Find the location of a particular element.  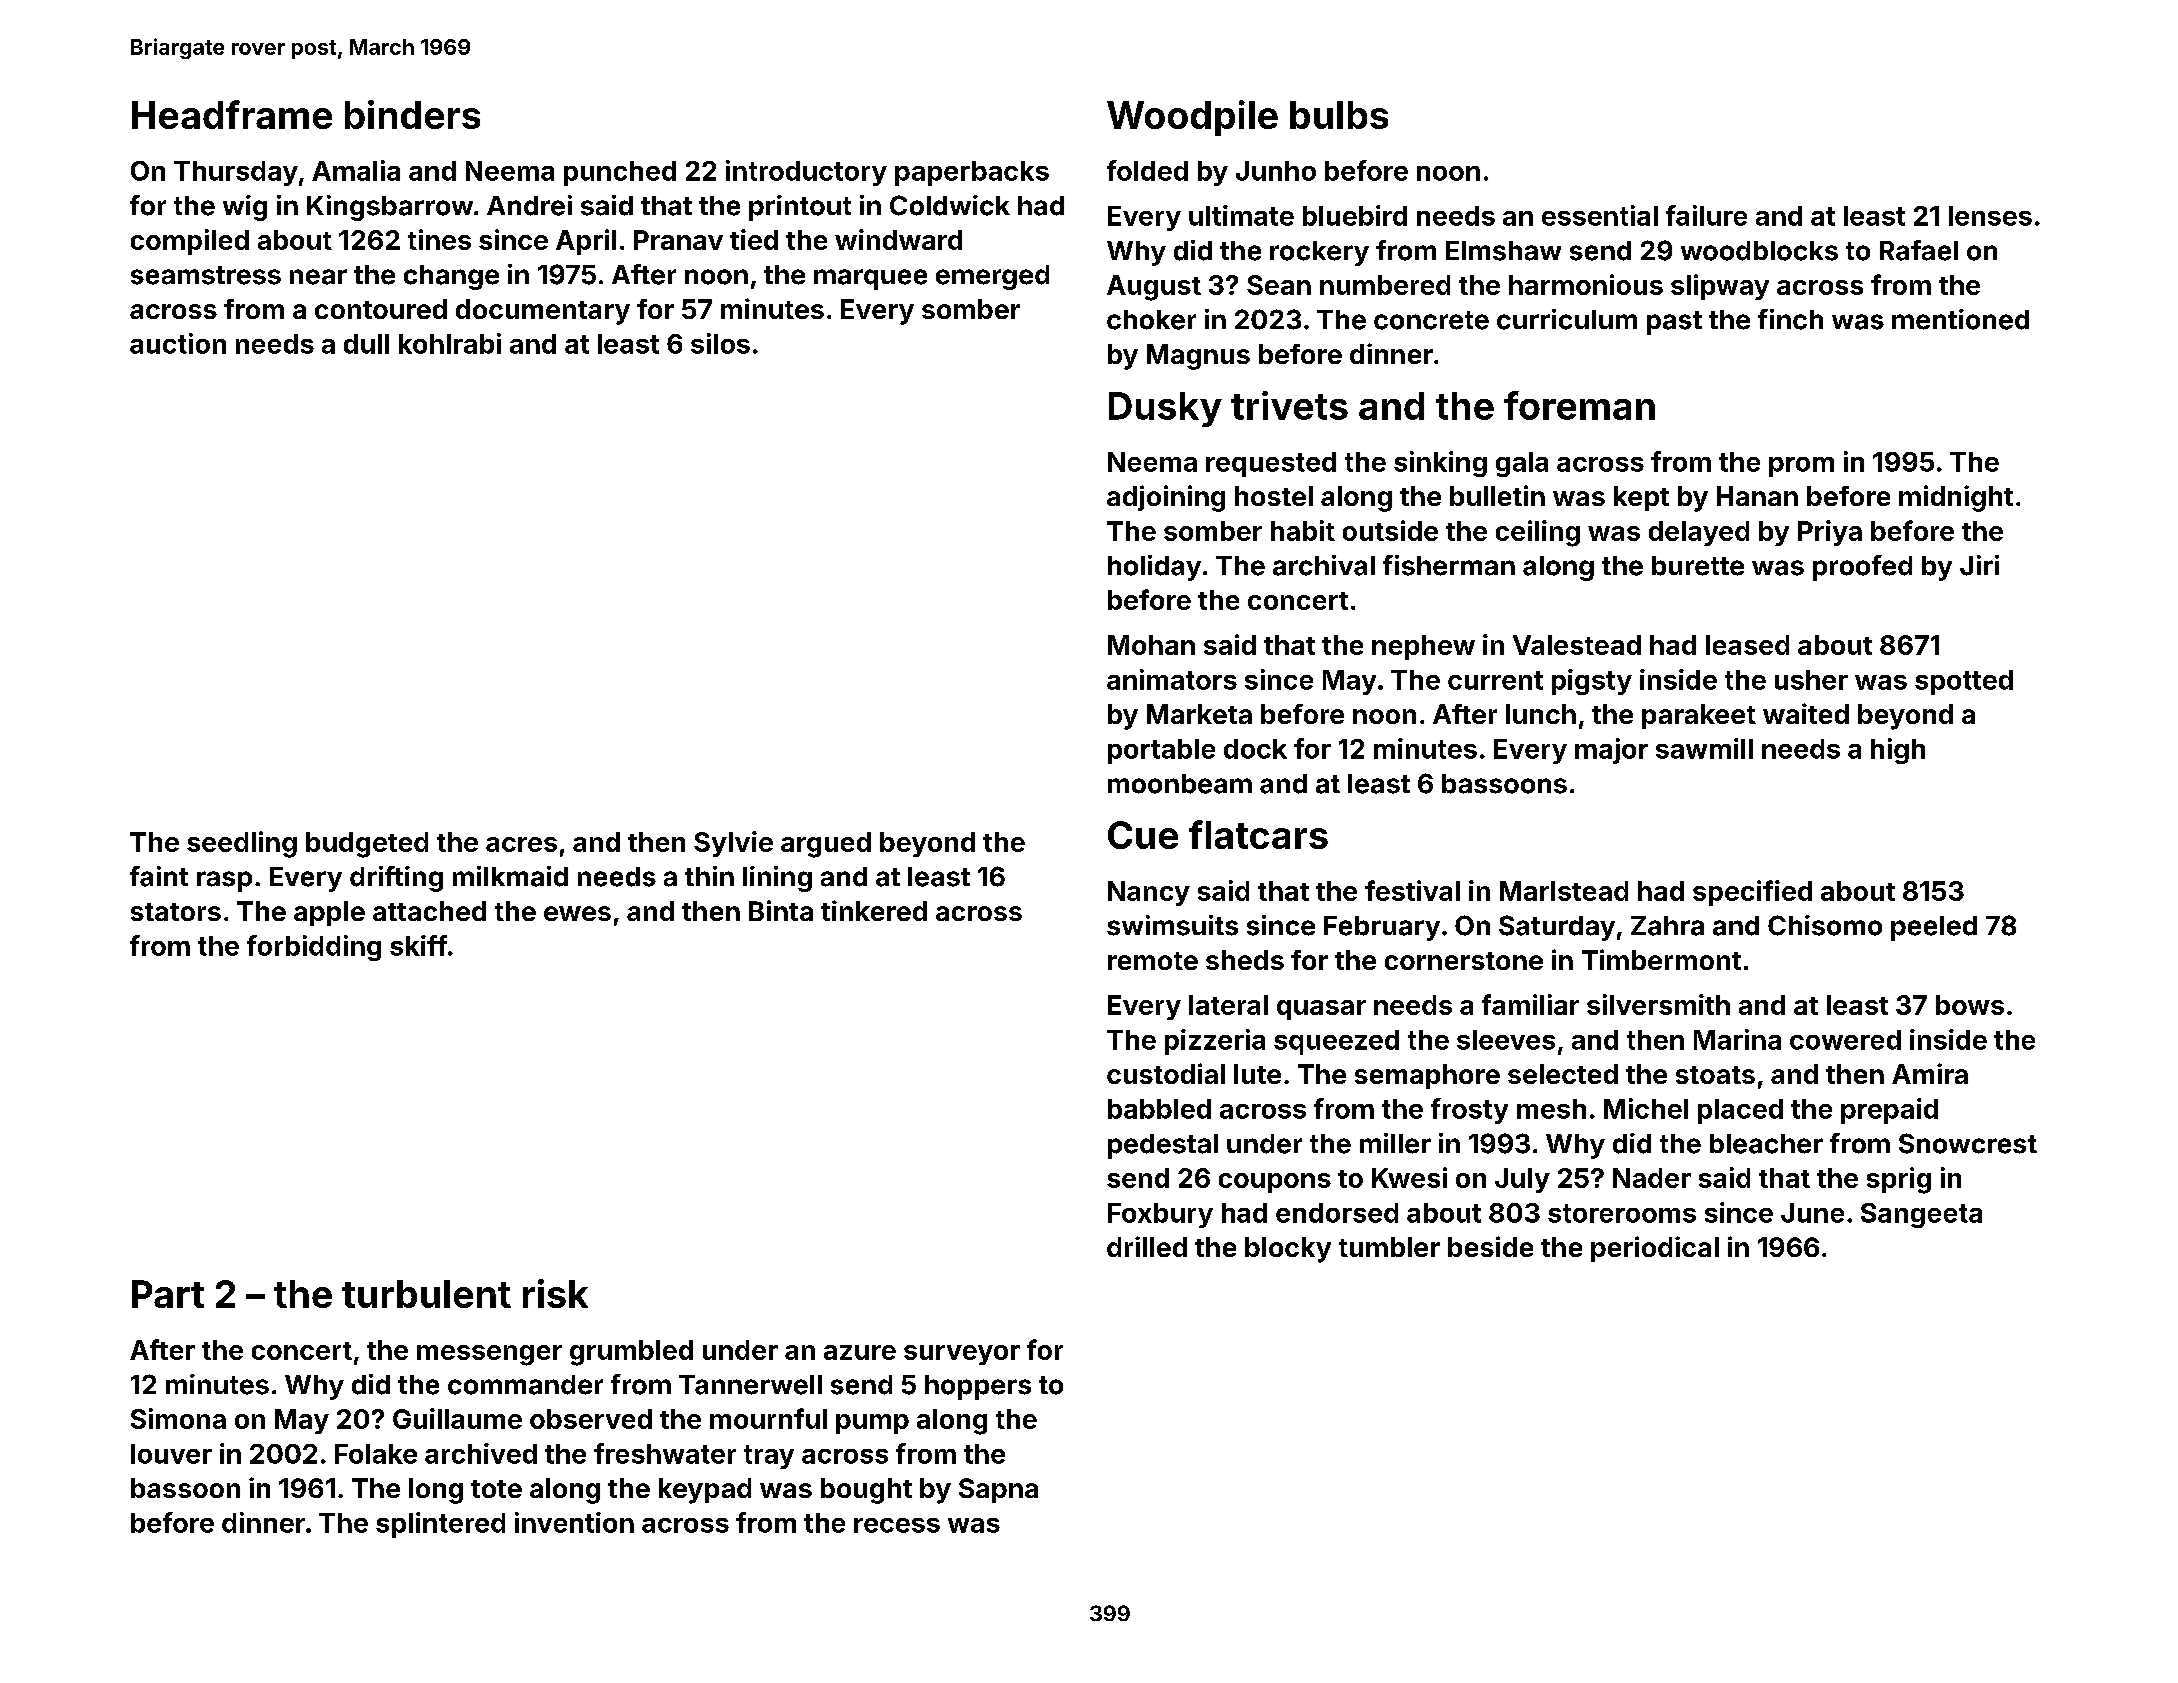

splintered is located at coordinates (440, 1525).
